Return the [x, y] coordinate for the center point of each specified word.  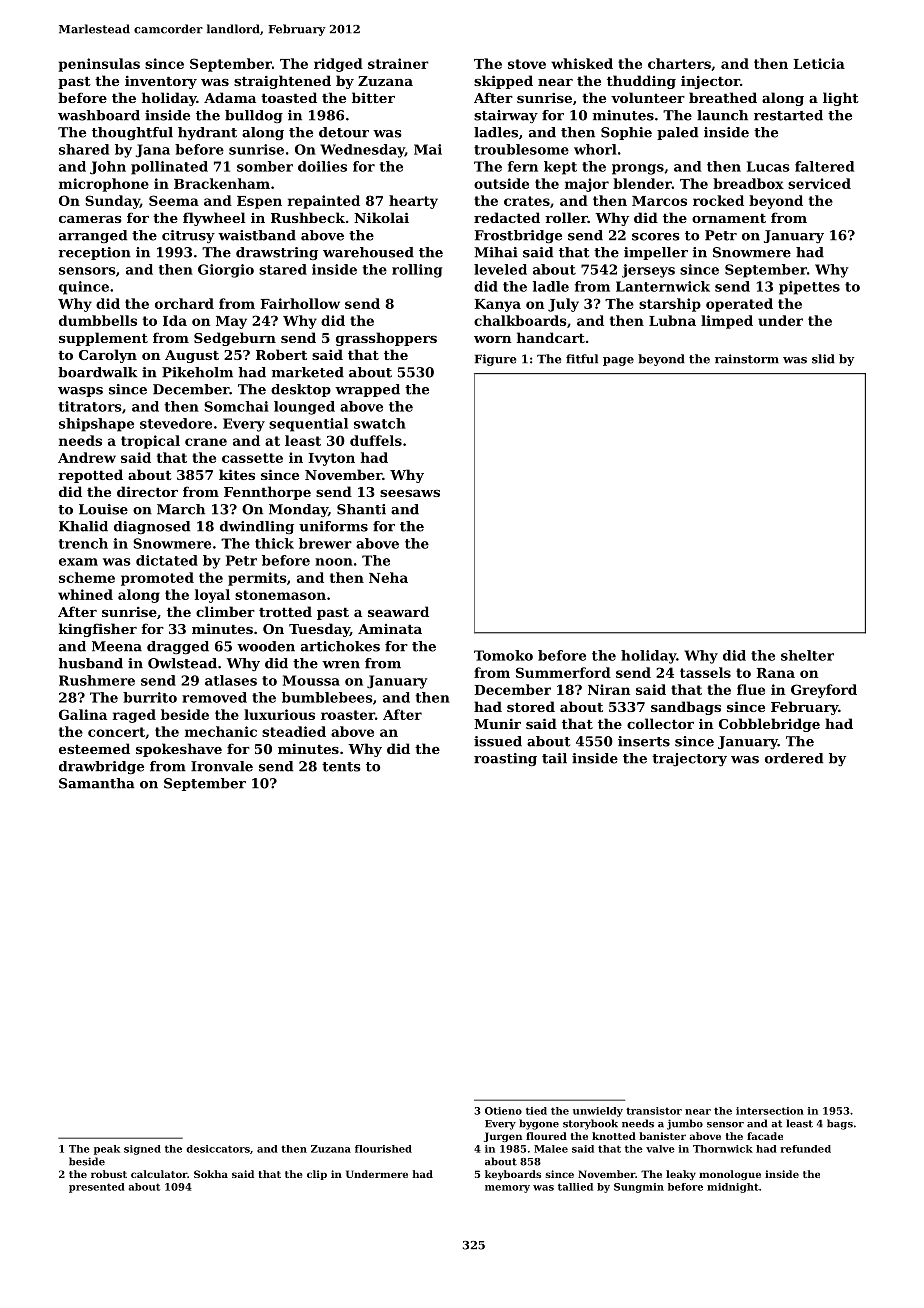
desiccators [218, 1149]
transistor [654, 1111]
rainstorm [747, 359]
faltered [824, 166]
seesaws [410, 493]
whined [85, 594]
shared [84, 149]
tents [341, 767]
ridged [338, 65]
